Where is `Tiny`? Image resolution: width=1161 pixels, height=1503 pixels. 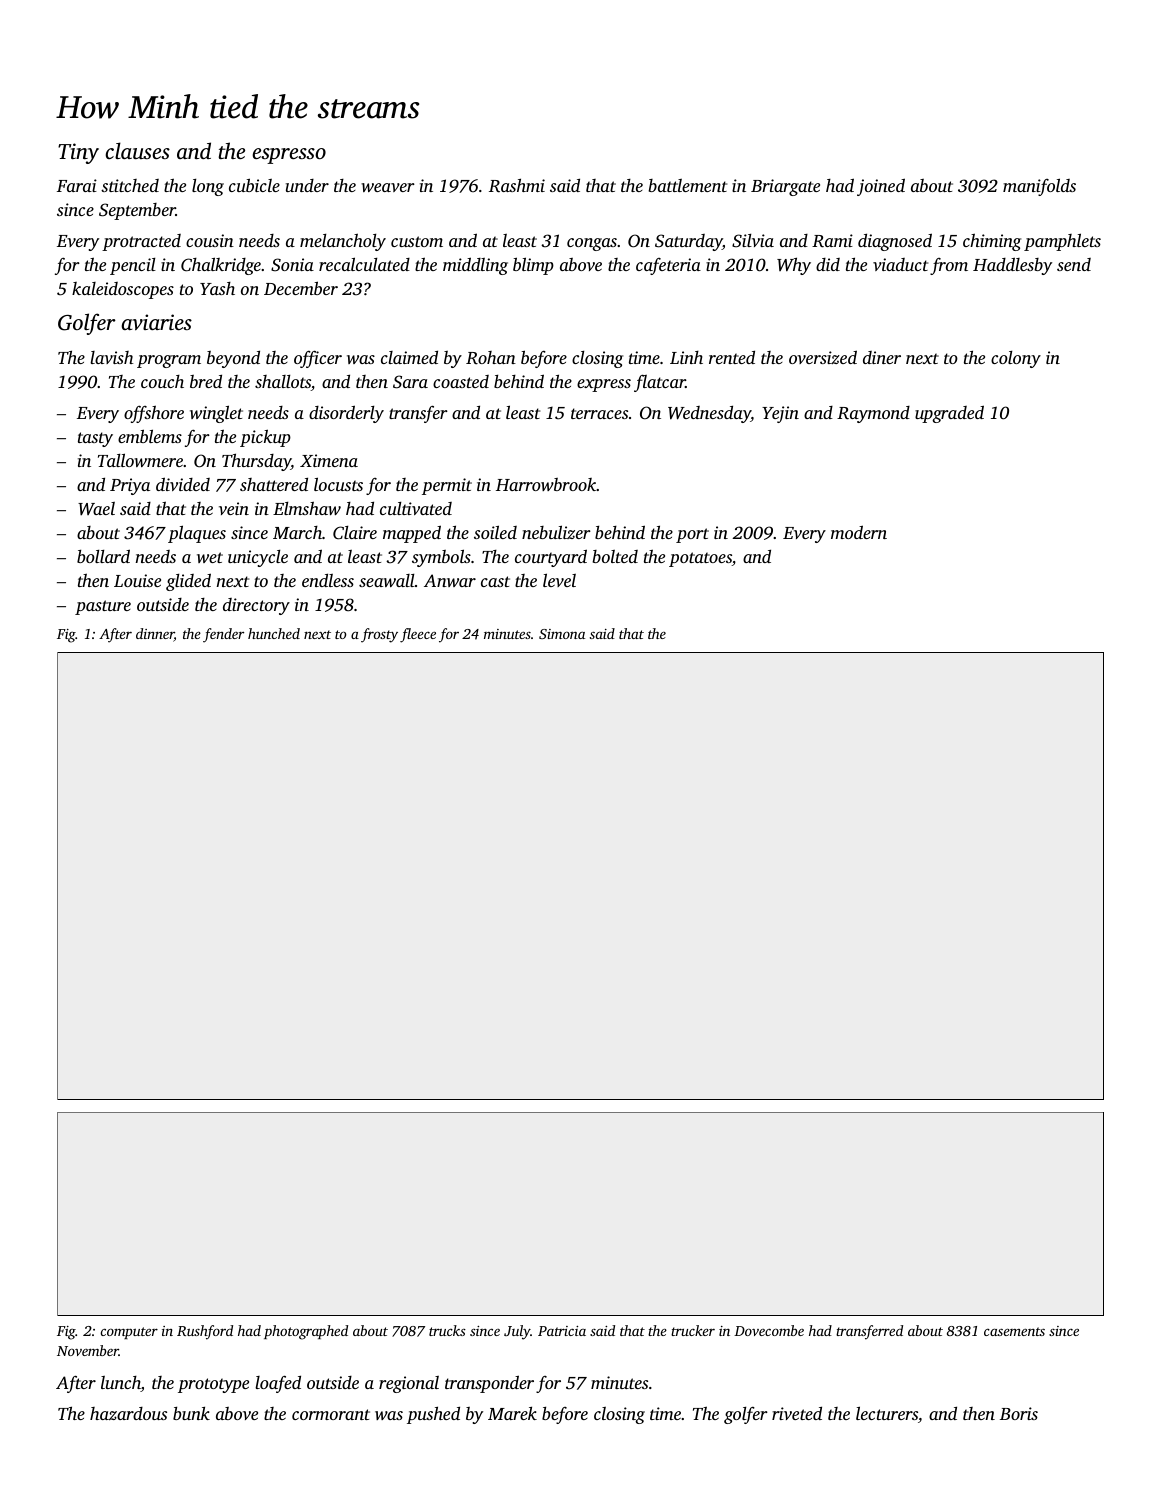
Tiny is located at coordinates (78, 153).
